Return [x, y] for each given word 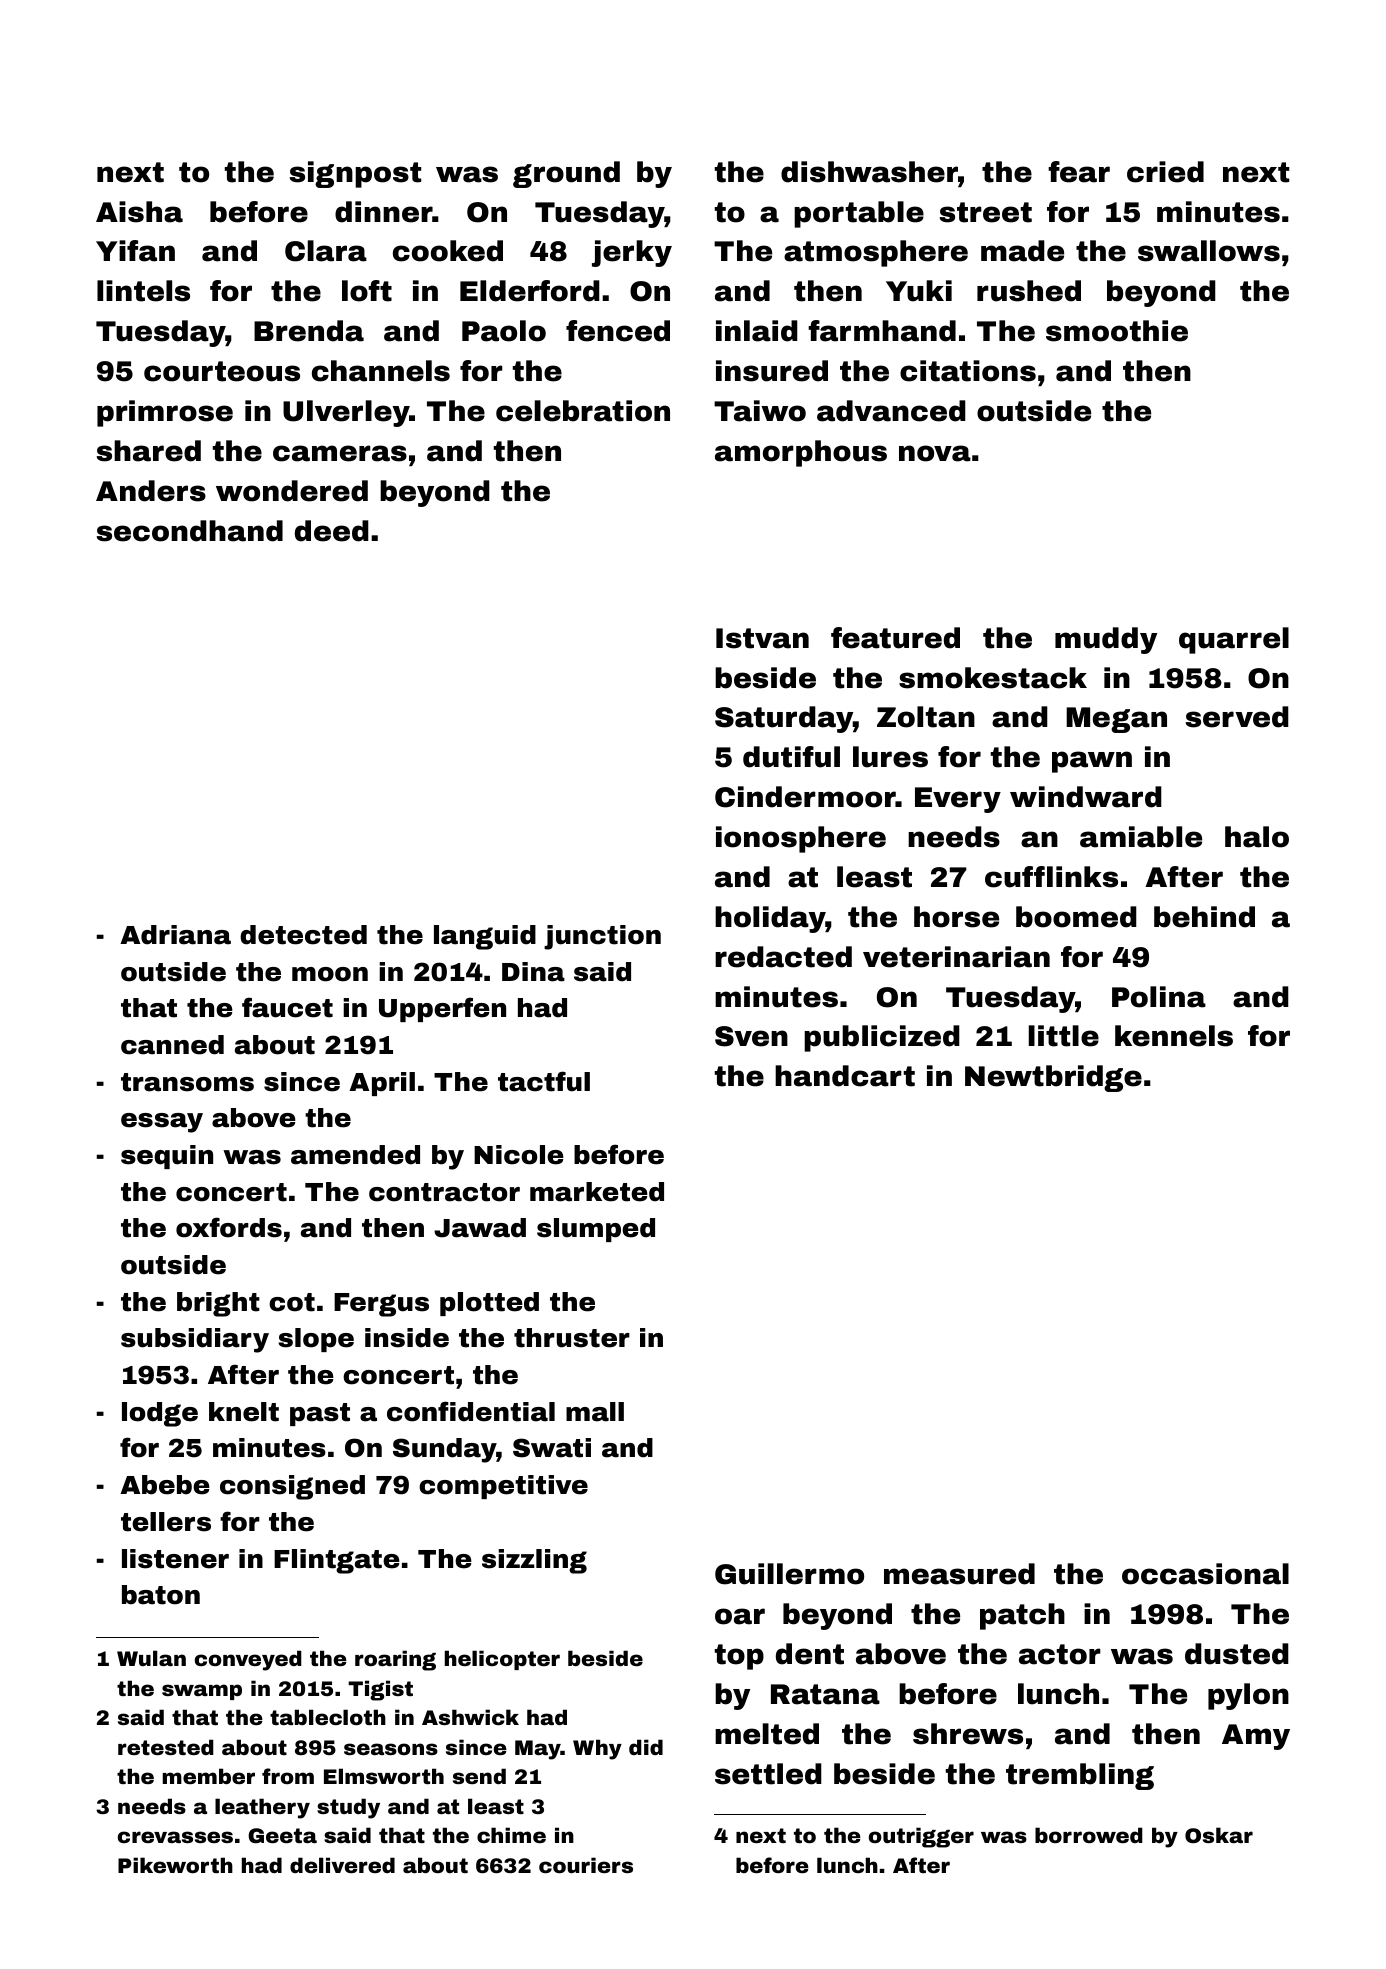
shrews [968, 1734]
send [479, 1776]
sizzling [534, 1561]
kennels [1174, 1036]
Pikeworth [175, 1865]
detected [303, 935]
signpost [355, 174]
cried [1165, 172]
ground [566, 174]
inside [407, 1338]
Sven [751, 1036]
